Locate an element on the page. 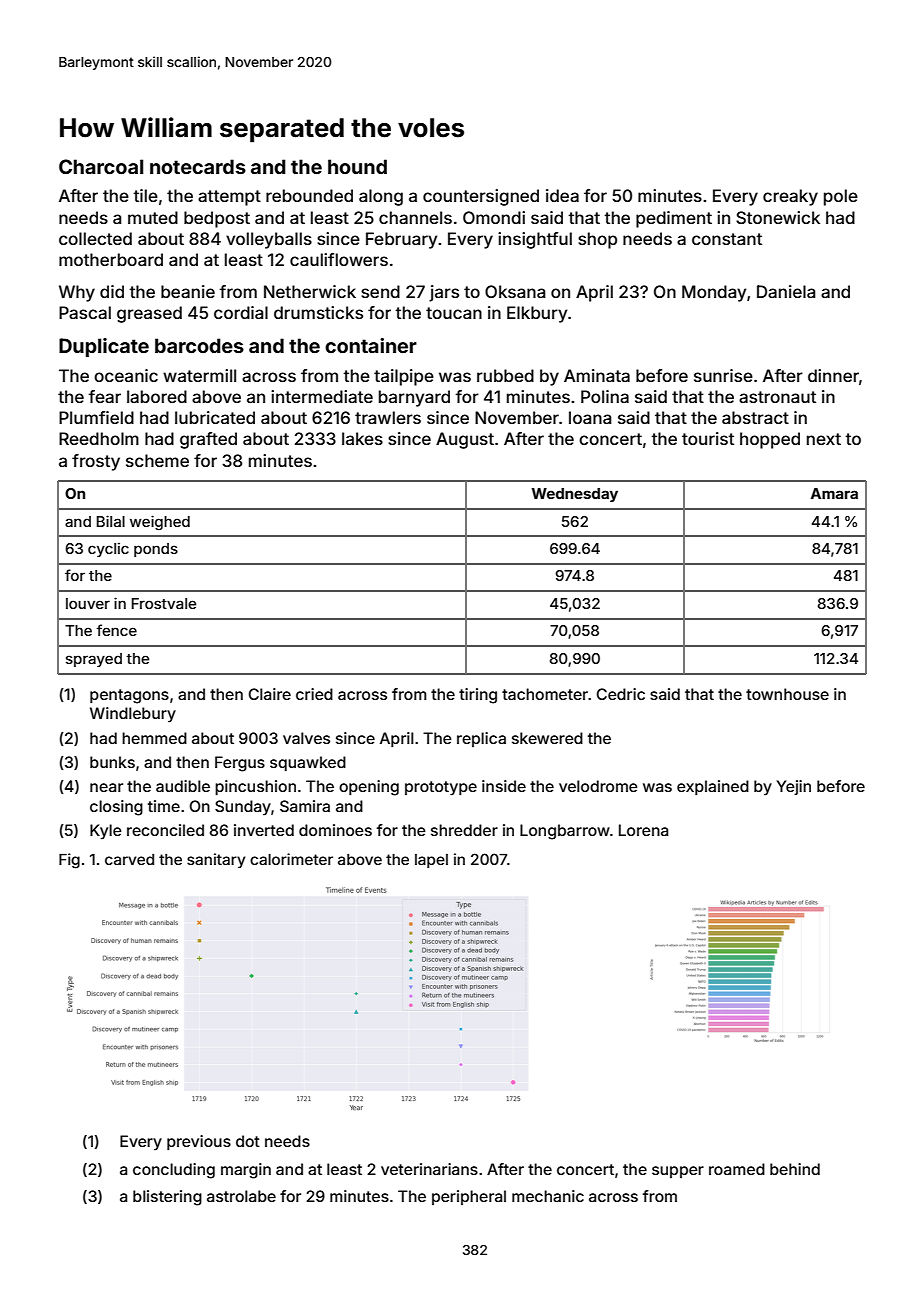 This document has height=1308, width=924. hound is located at coordinates (357, 166).
